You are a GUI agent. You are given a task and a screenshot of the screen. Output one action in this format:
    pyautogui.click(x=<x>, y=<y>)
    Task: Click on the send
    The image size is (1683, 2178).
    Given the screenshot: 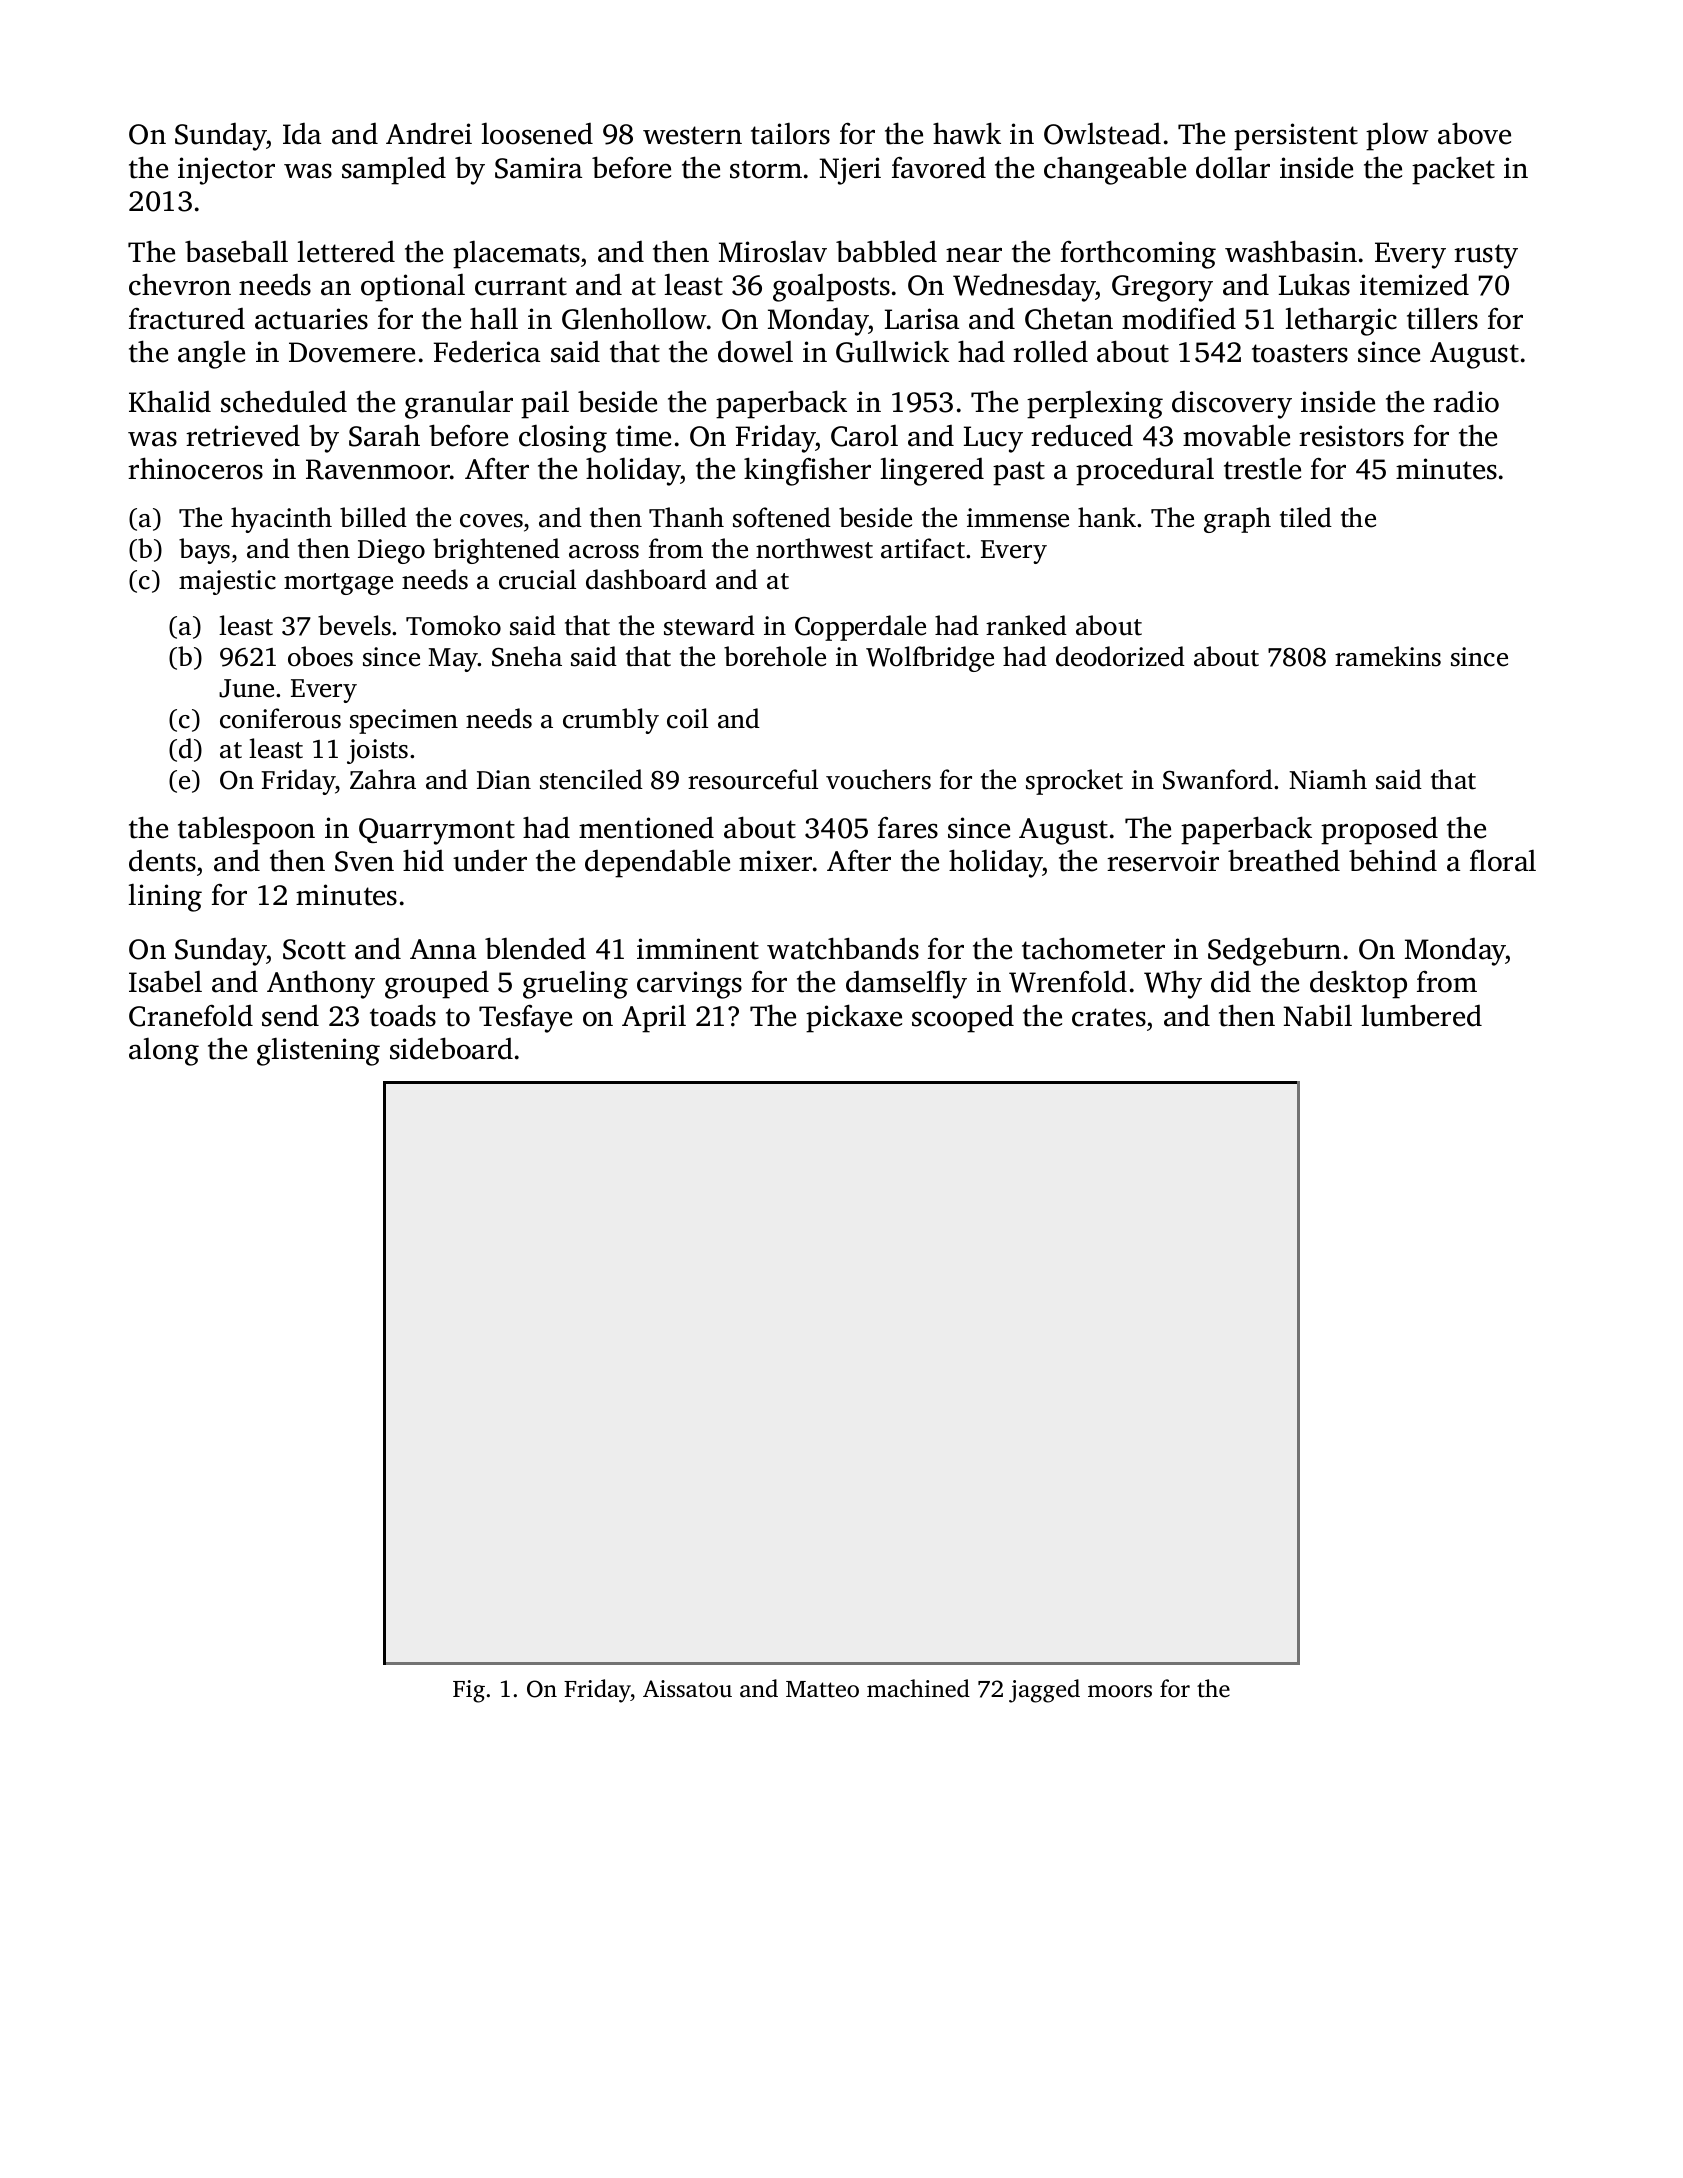 What is the action you would take?
    pyautogui.click(x=290, y=1016)
